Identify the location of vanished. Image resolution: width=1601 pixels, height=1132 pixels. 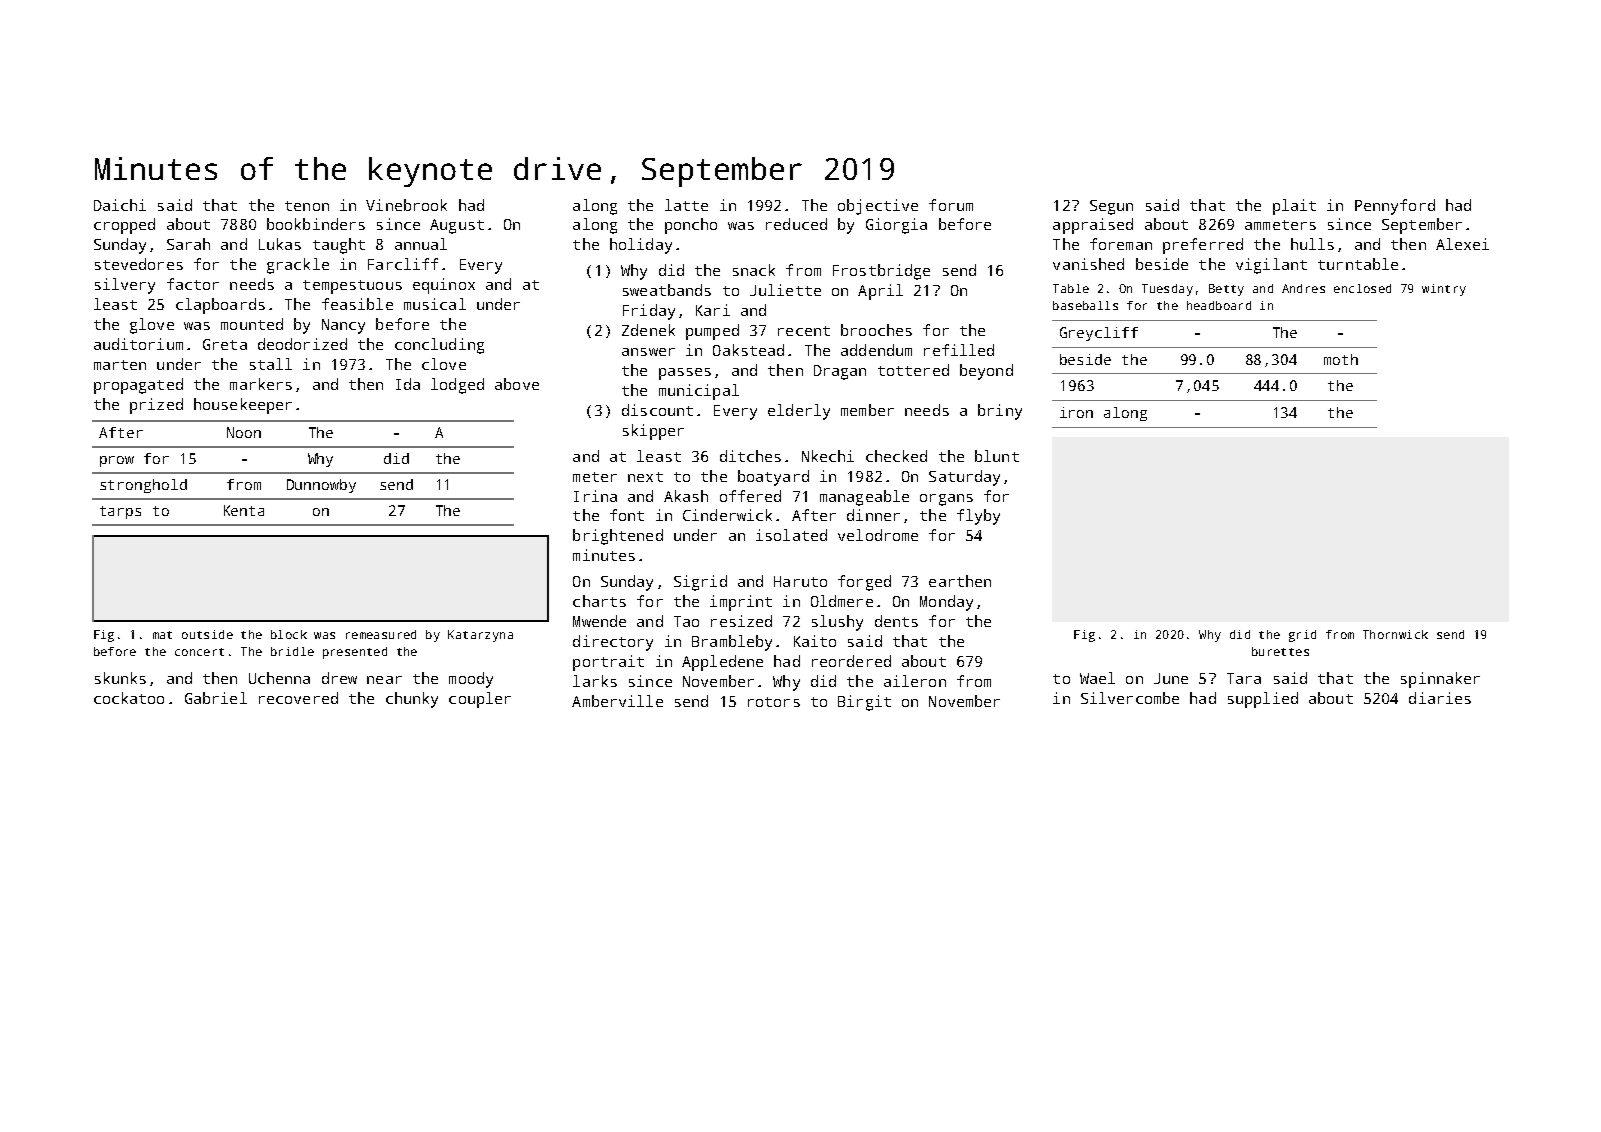
(1088, 264).
